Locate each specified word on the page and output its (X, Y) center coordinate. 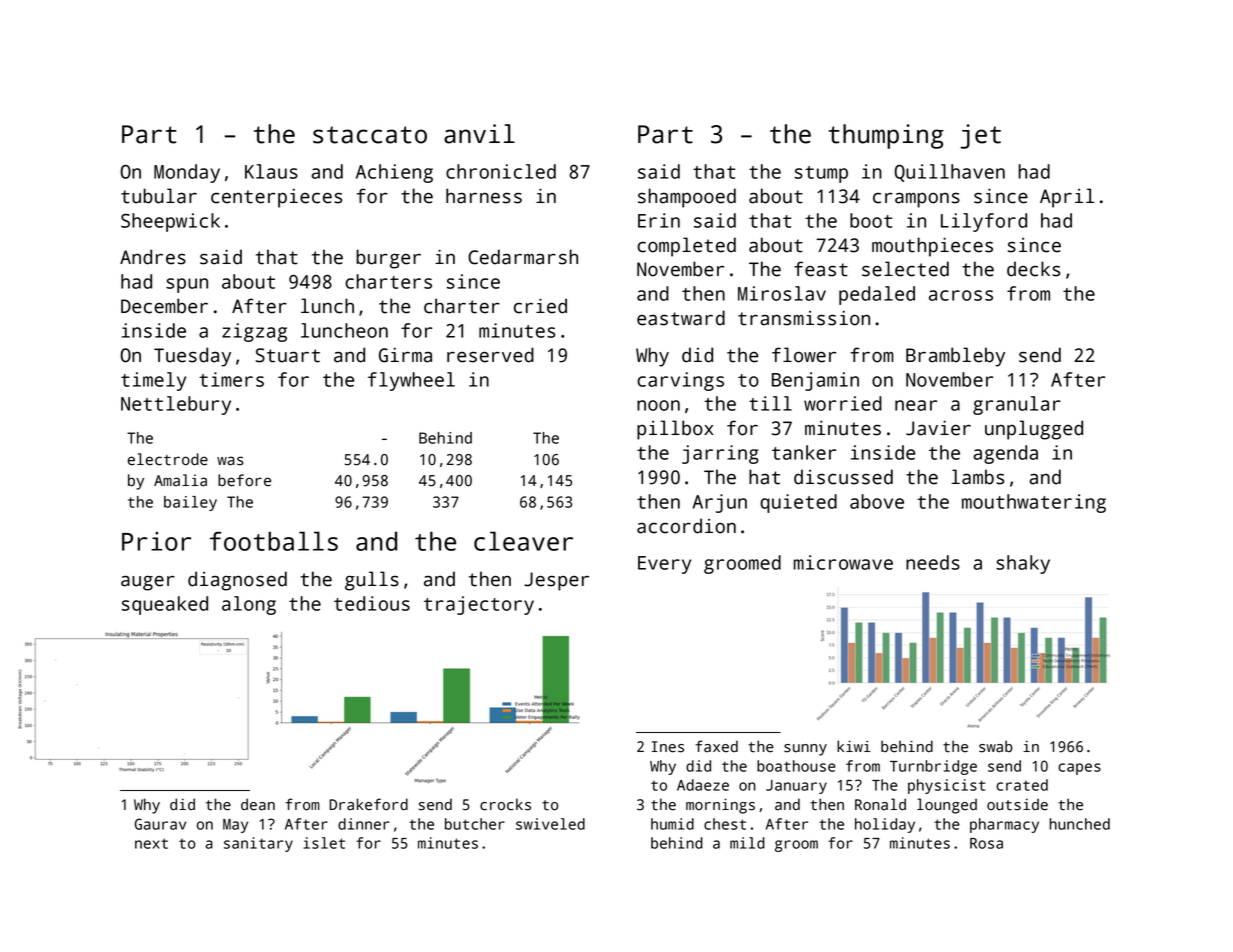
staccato (370, 135)
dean (258, 804)
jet (980, 136)
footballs (274, 541)
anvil (479, 134)
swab (995, 746)
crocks (505, 804)
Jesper (556, 581)
